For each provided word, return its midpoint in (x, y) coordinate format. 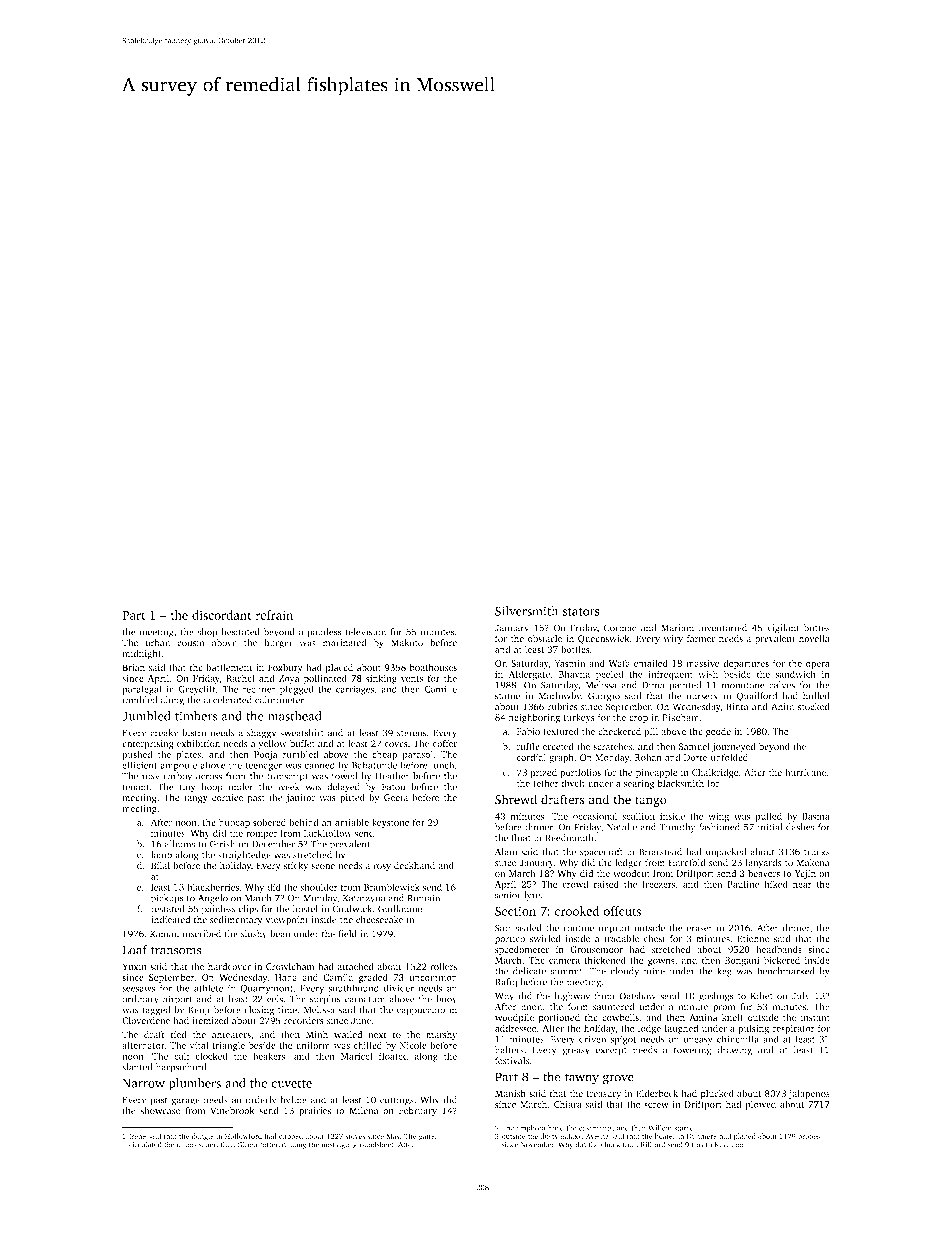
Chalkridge (715, 773)
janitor (300, 798)
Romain (423, 898)
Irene (137, 1136)
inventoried (723, 628)
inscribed (202, 934)
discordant (222, 615)
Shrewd (516, 799)
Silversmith (526, 611)
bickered (782, 960)
